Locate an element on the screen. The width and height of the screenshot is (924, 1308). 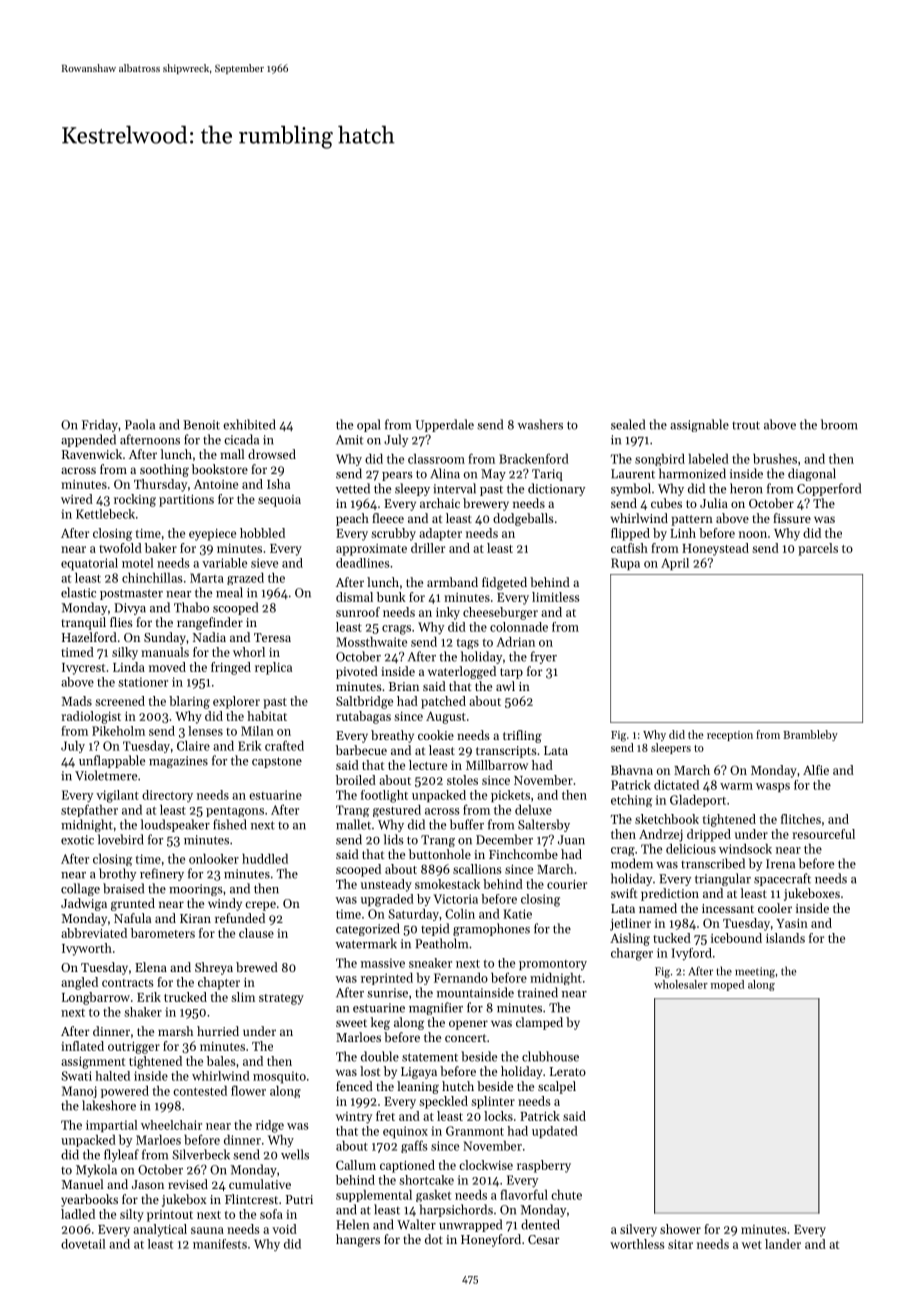
cicada is located at coordinates (241, 439).
